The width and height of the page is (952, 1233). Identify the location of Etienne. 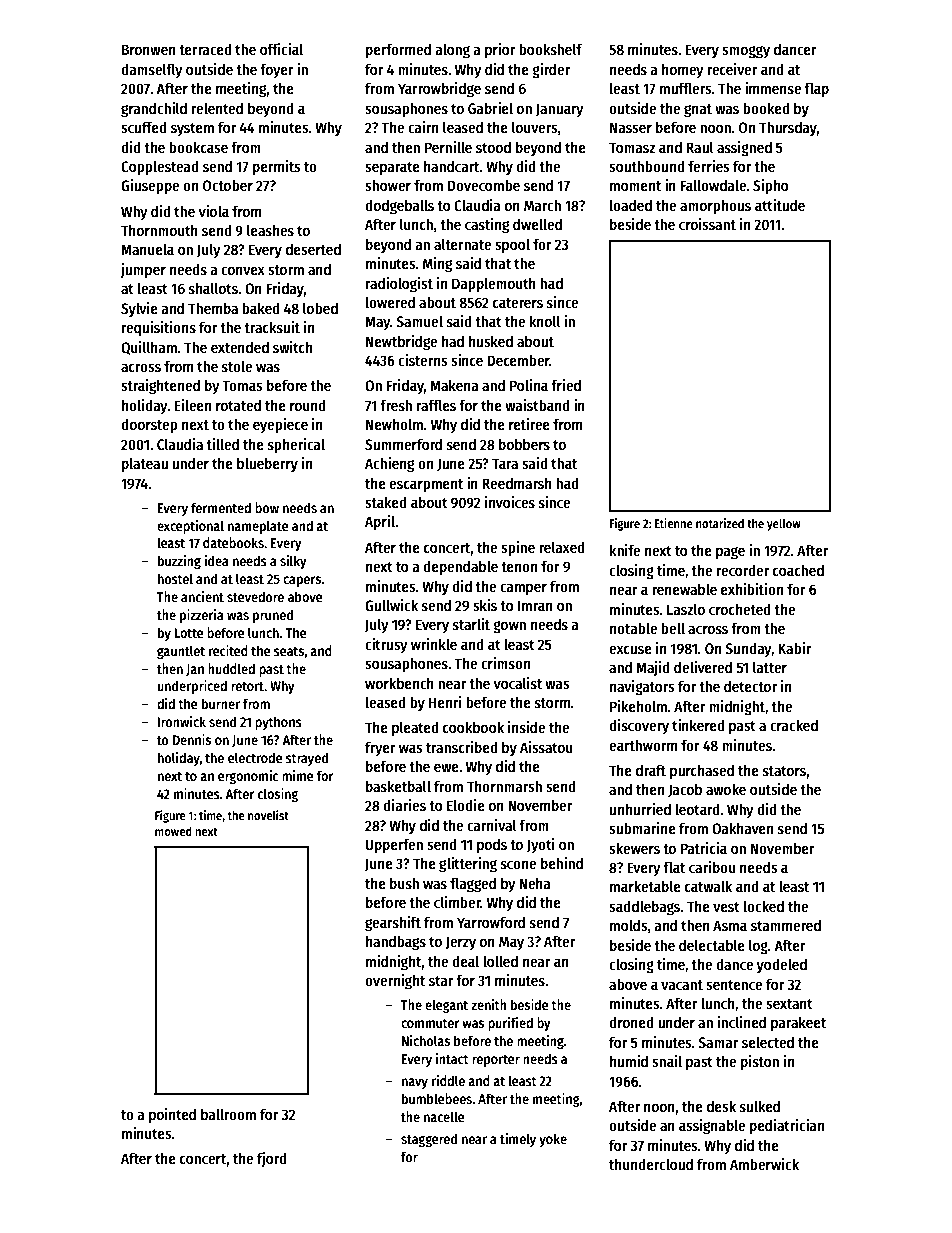
(674, 523).
